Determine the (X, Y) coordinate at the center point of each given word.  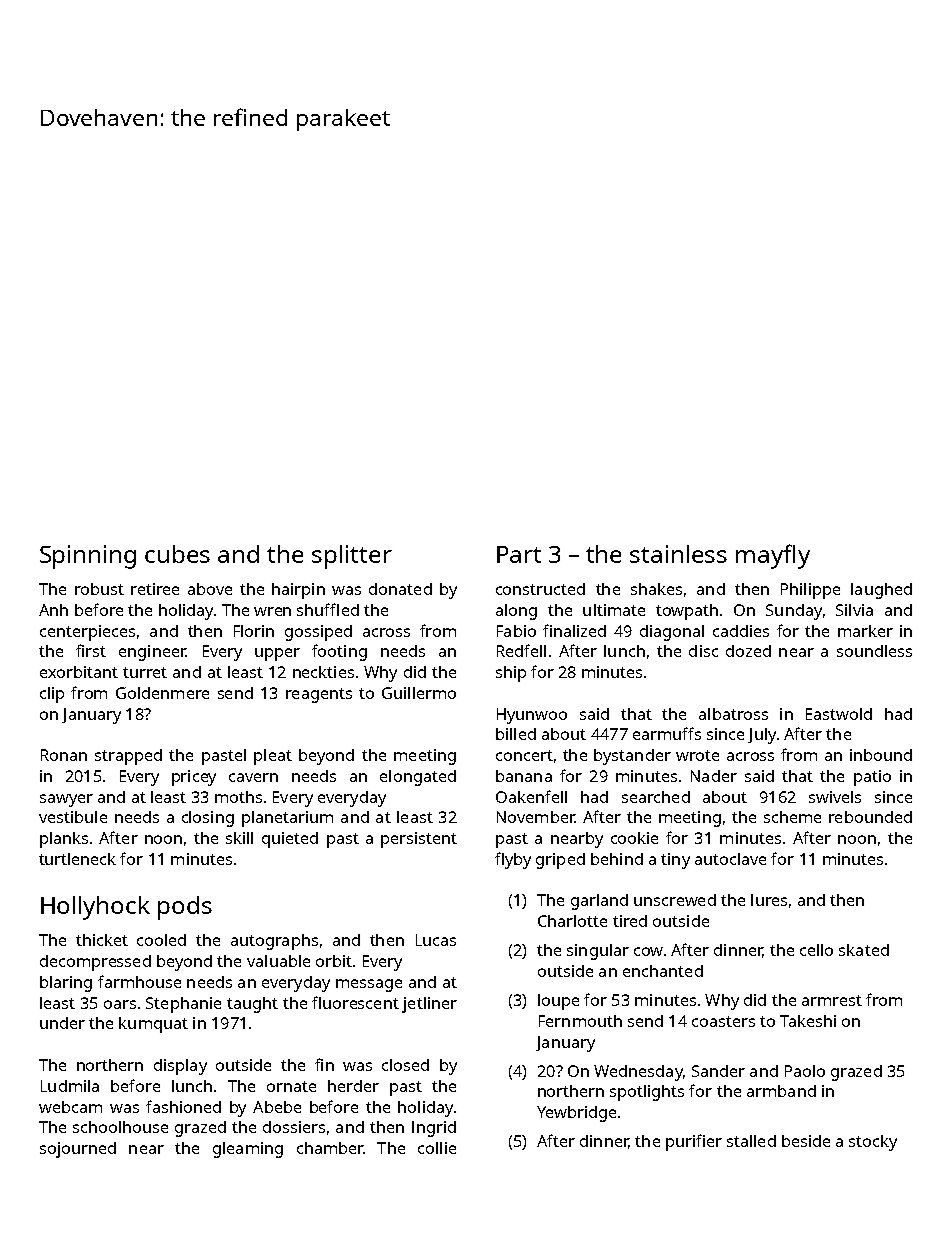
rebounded (870, 817)
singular (598, 952)
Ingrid (434, 1129)
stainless (678, 554)
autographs (274, 942)
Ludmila (70, 1086)
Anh (53, 610)
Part (519, 554)
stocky (873, 1143)
